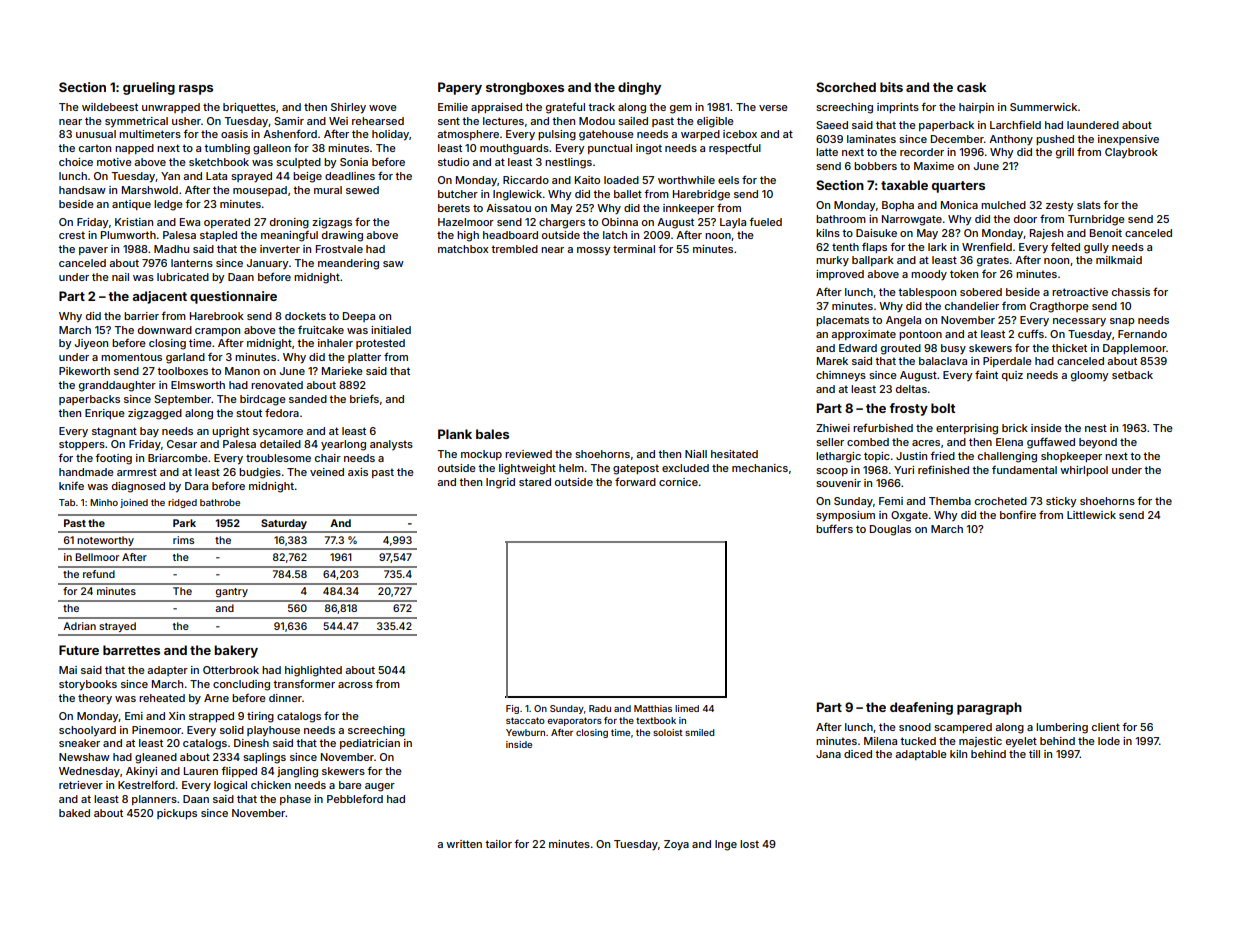 The width and height of the page is (1233, 952). Describe the element at coordinates (676, 845) in the page. I see `Zoya` at that location.
